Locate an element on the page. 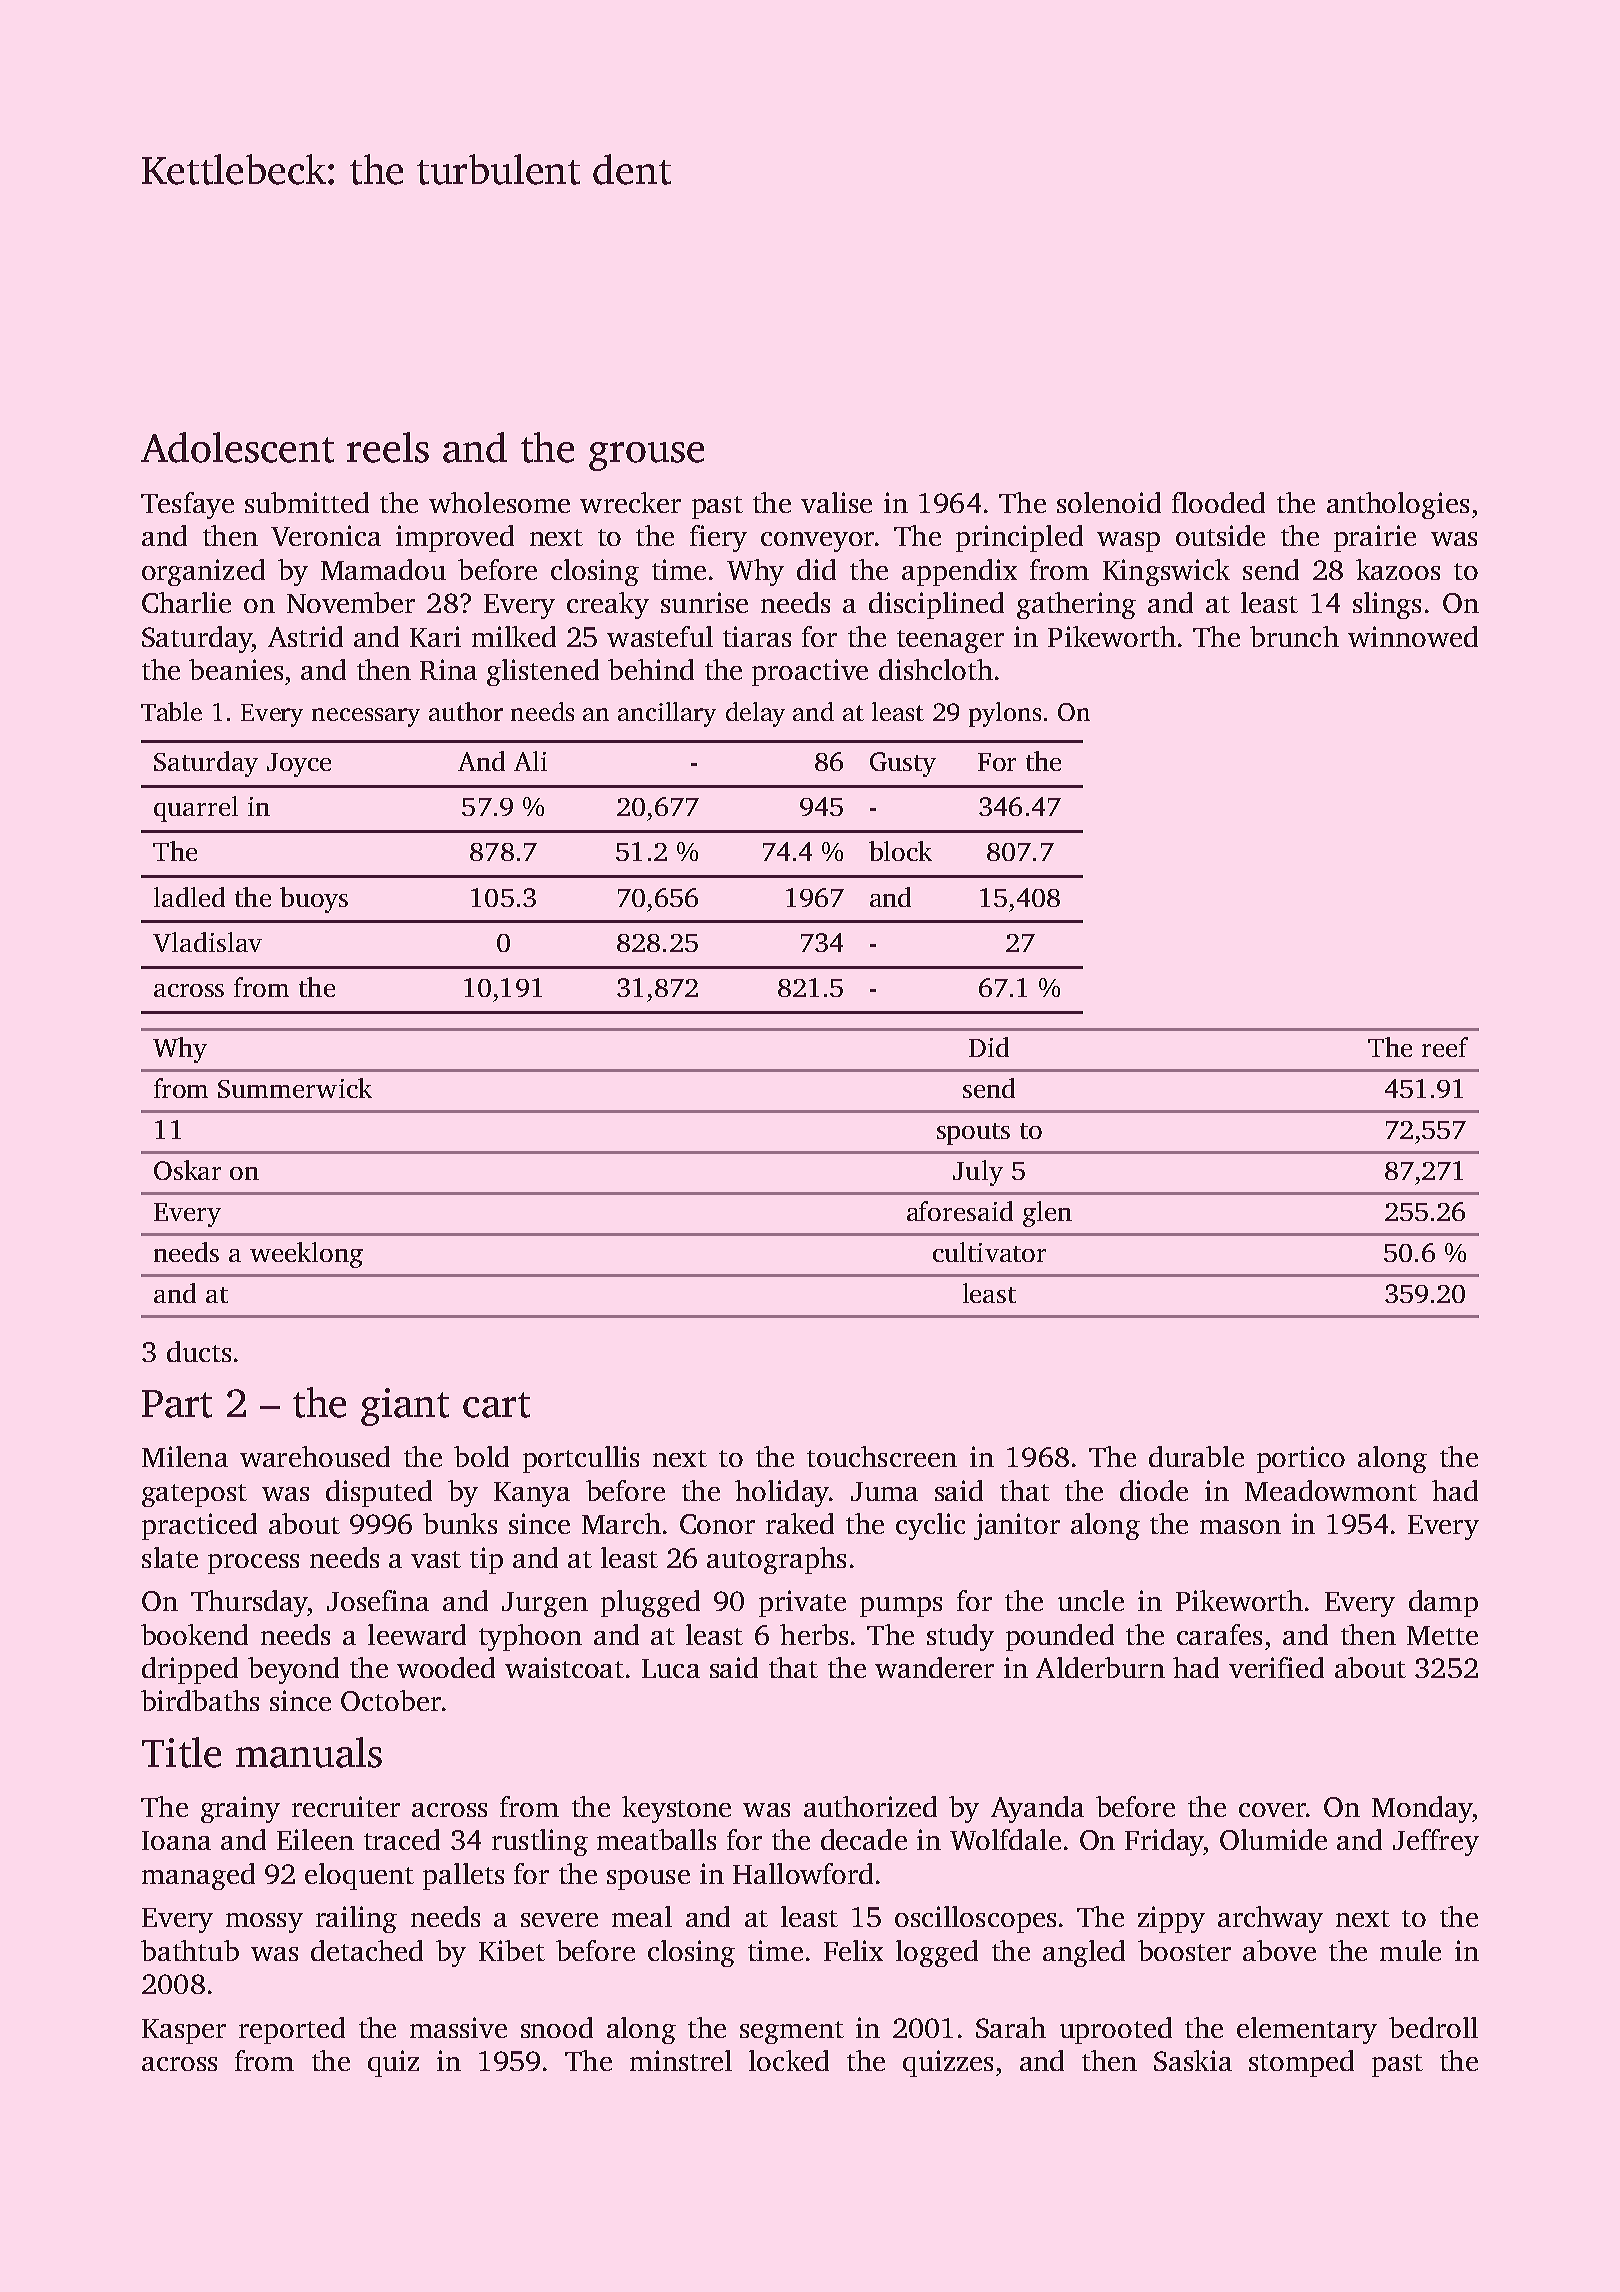 This page has width=1620, height=2292. zippy is located at coordinates (1171, 1919).
